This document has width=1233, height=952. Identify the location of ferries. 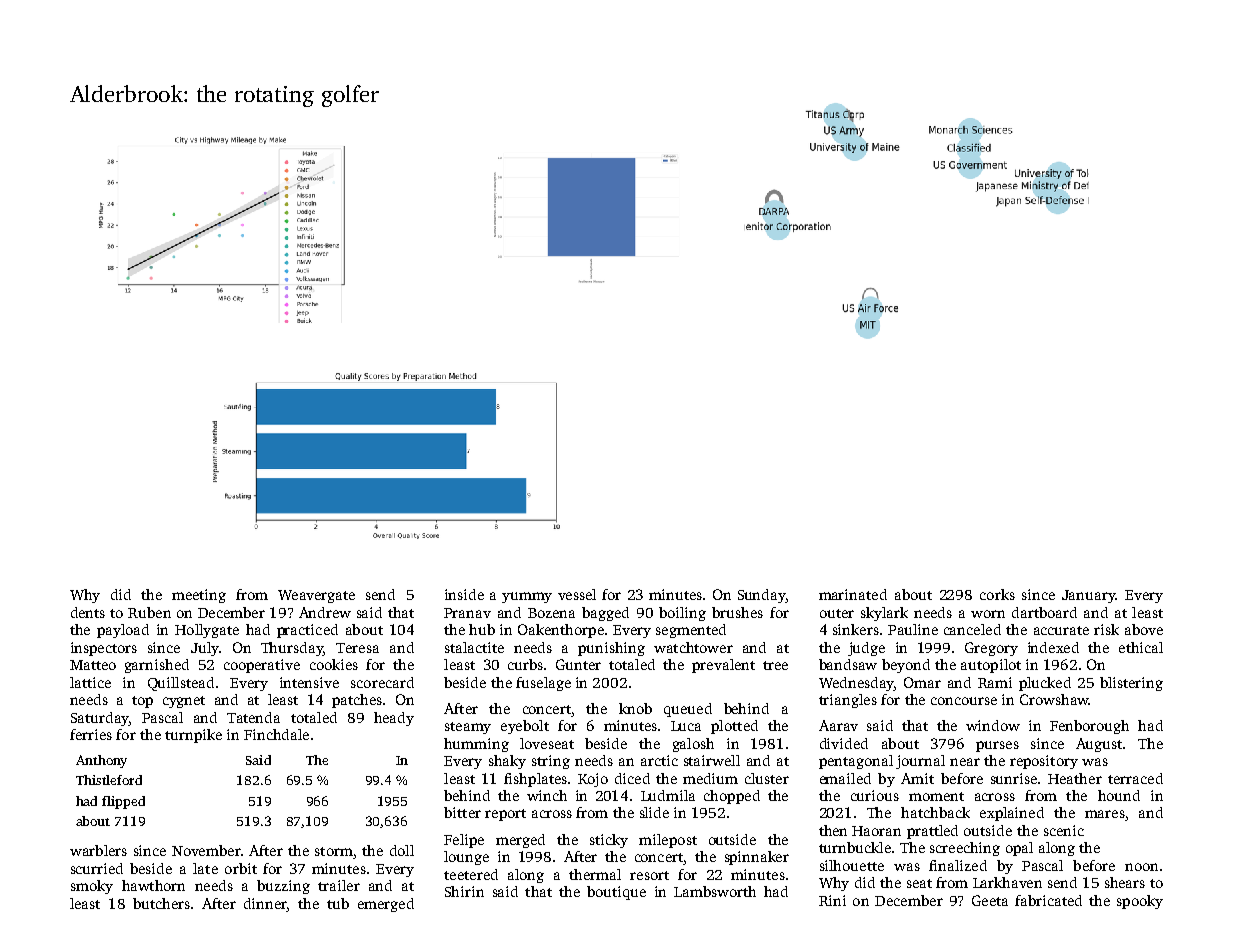
(91, 734).
